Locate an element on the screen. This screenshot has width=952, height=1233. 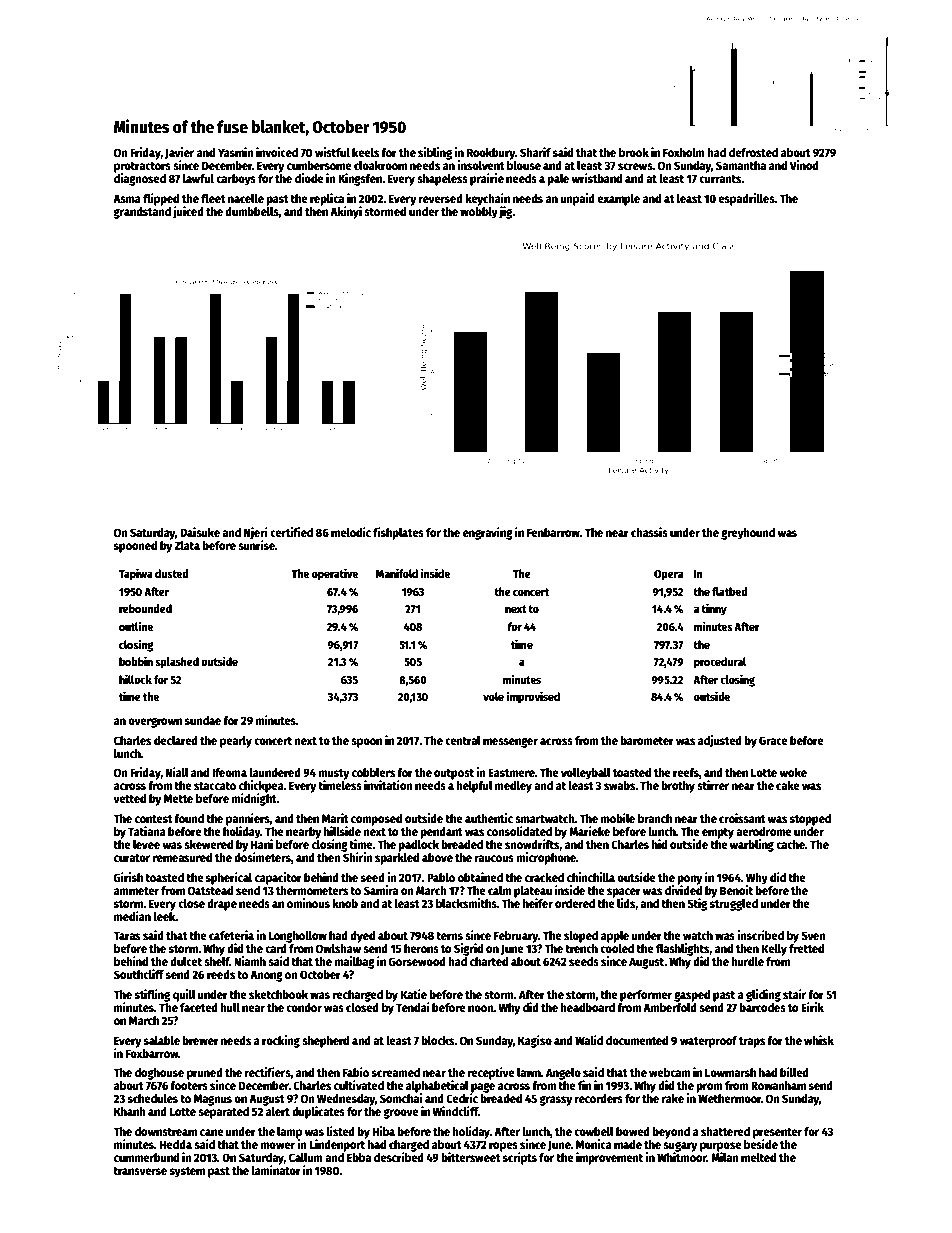
defrosted is located at coordinates (753, 152).
